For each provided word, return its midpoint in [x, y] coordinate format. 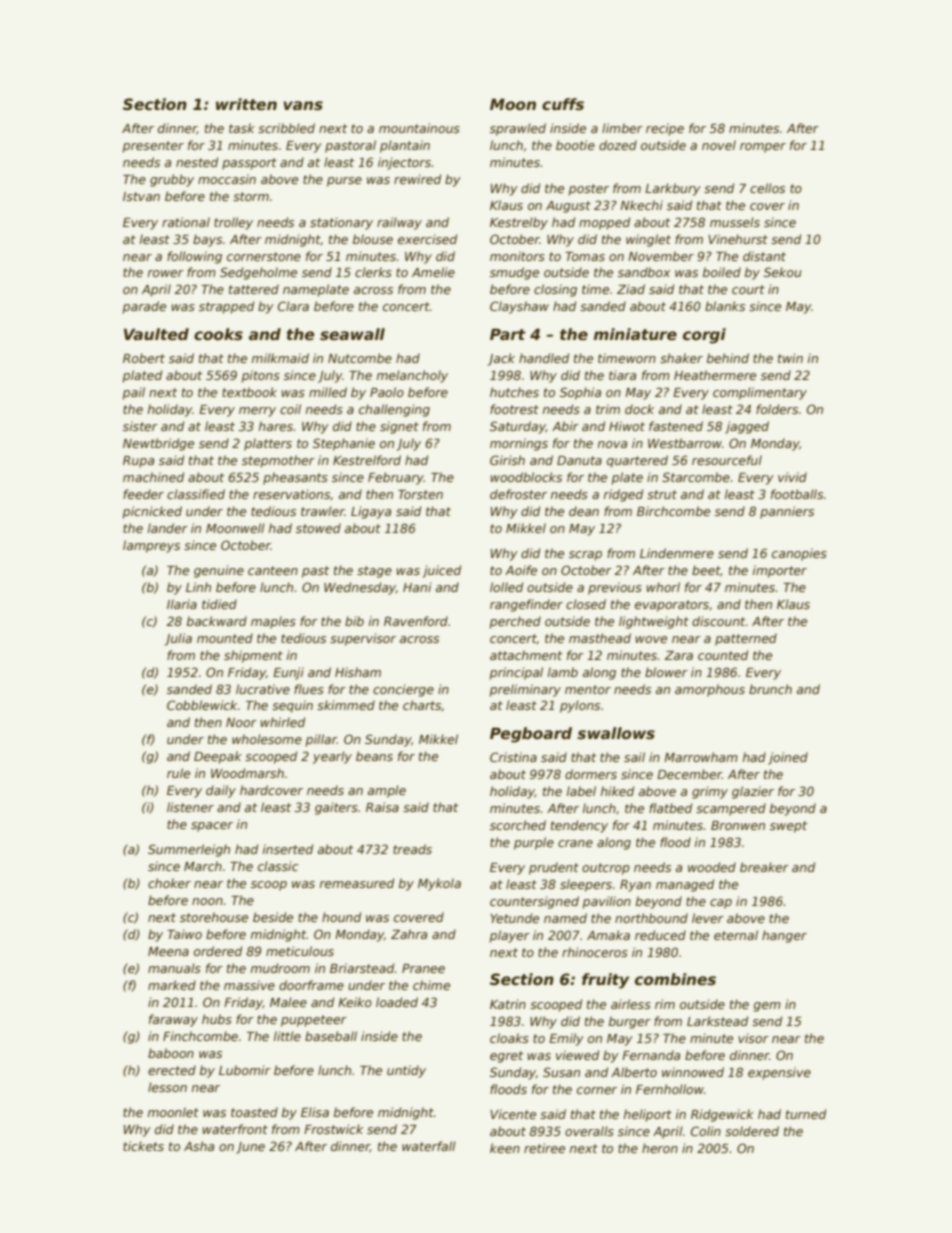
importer [780, 571]
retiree [544, 1148]
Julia [178, 639]
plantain [405, 146]
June [250, 1148]
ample [387, 791]
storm [251, 196]
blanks [725, 306]
